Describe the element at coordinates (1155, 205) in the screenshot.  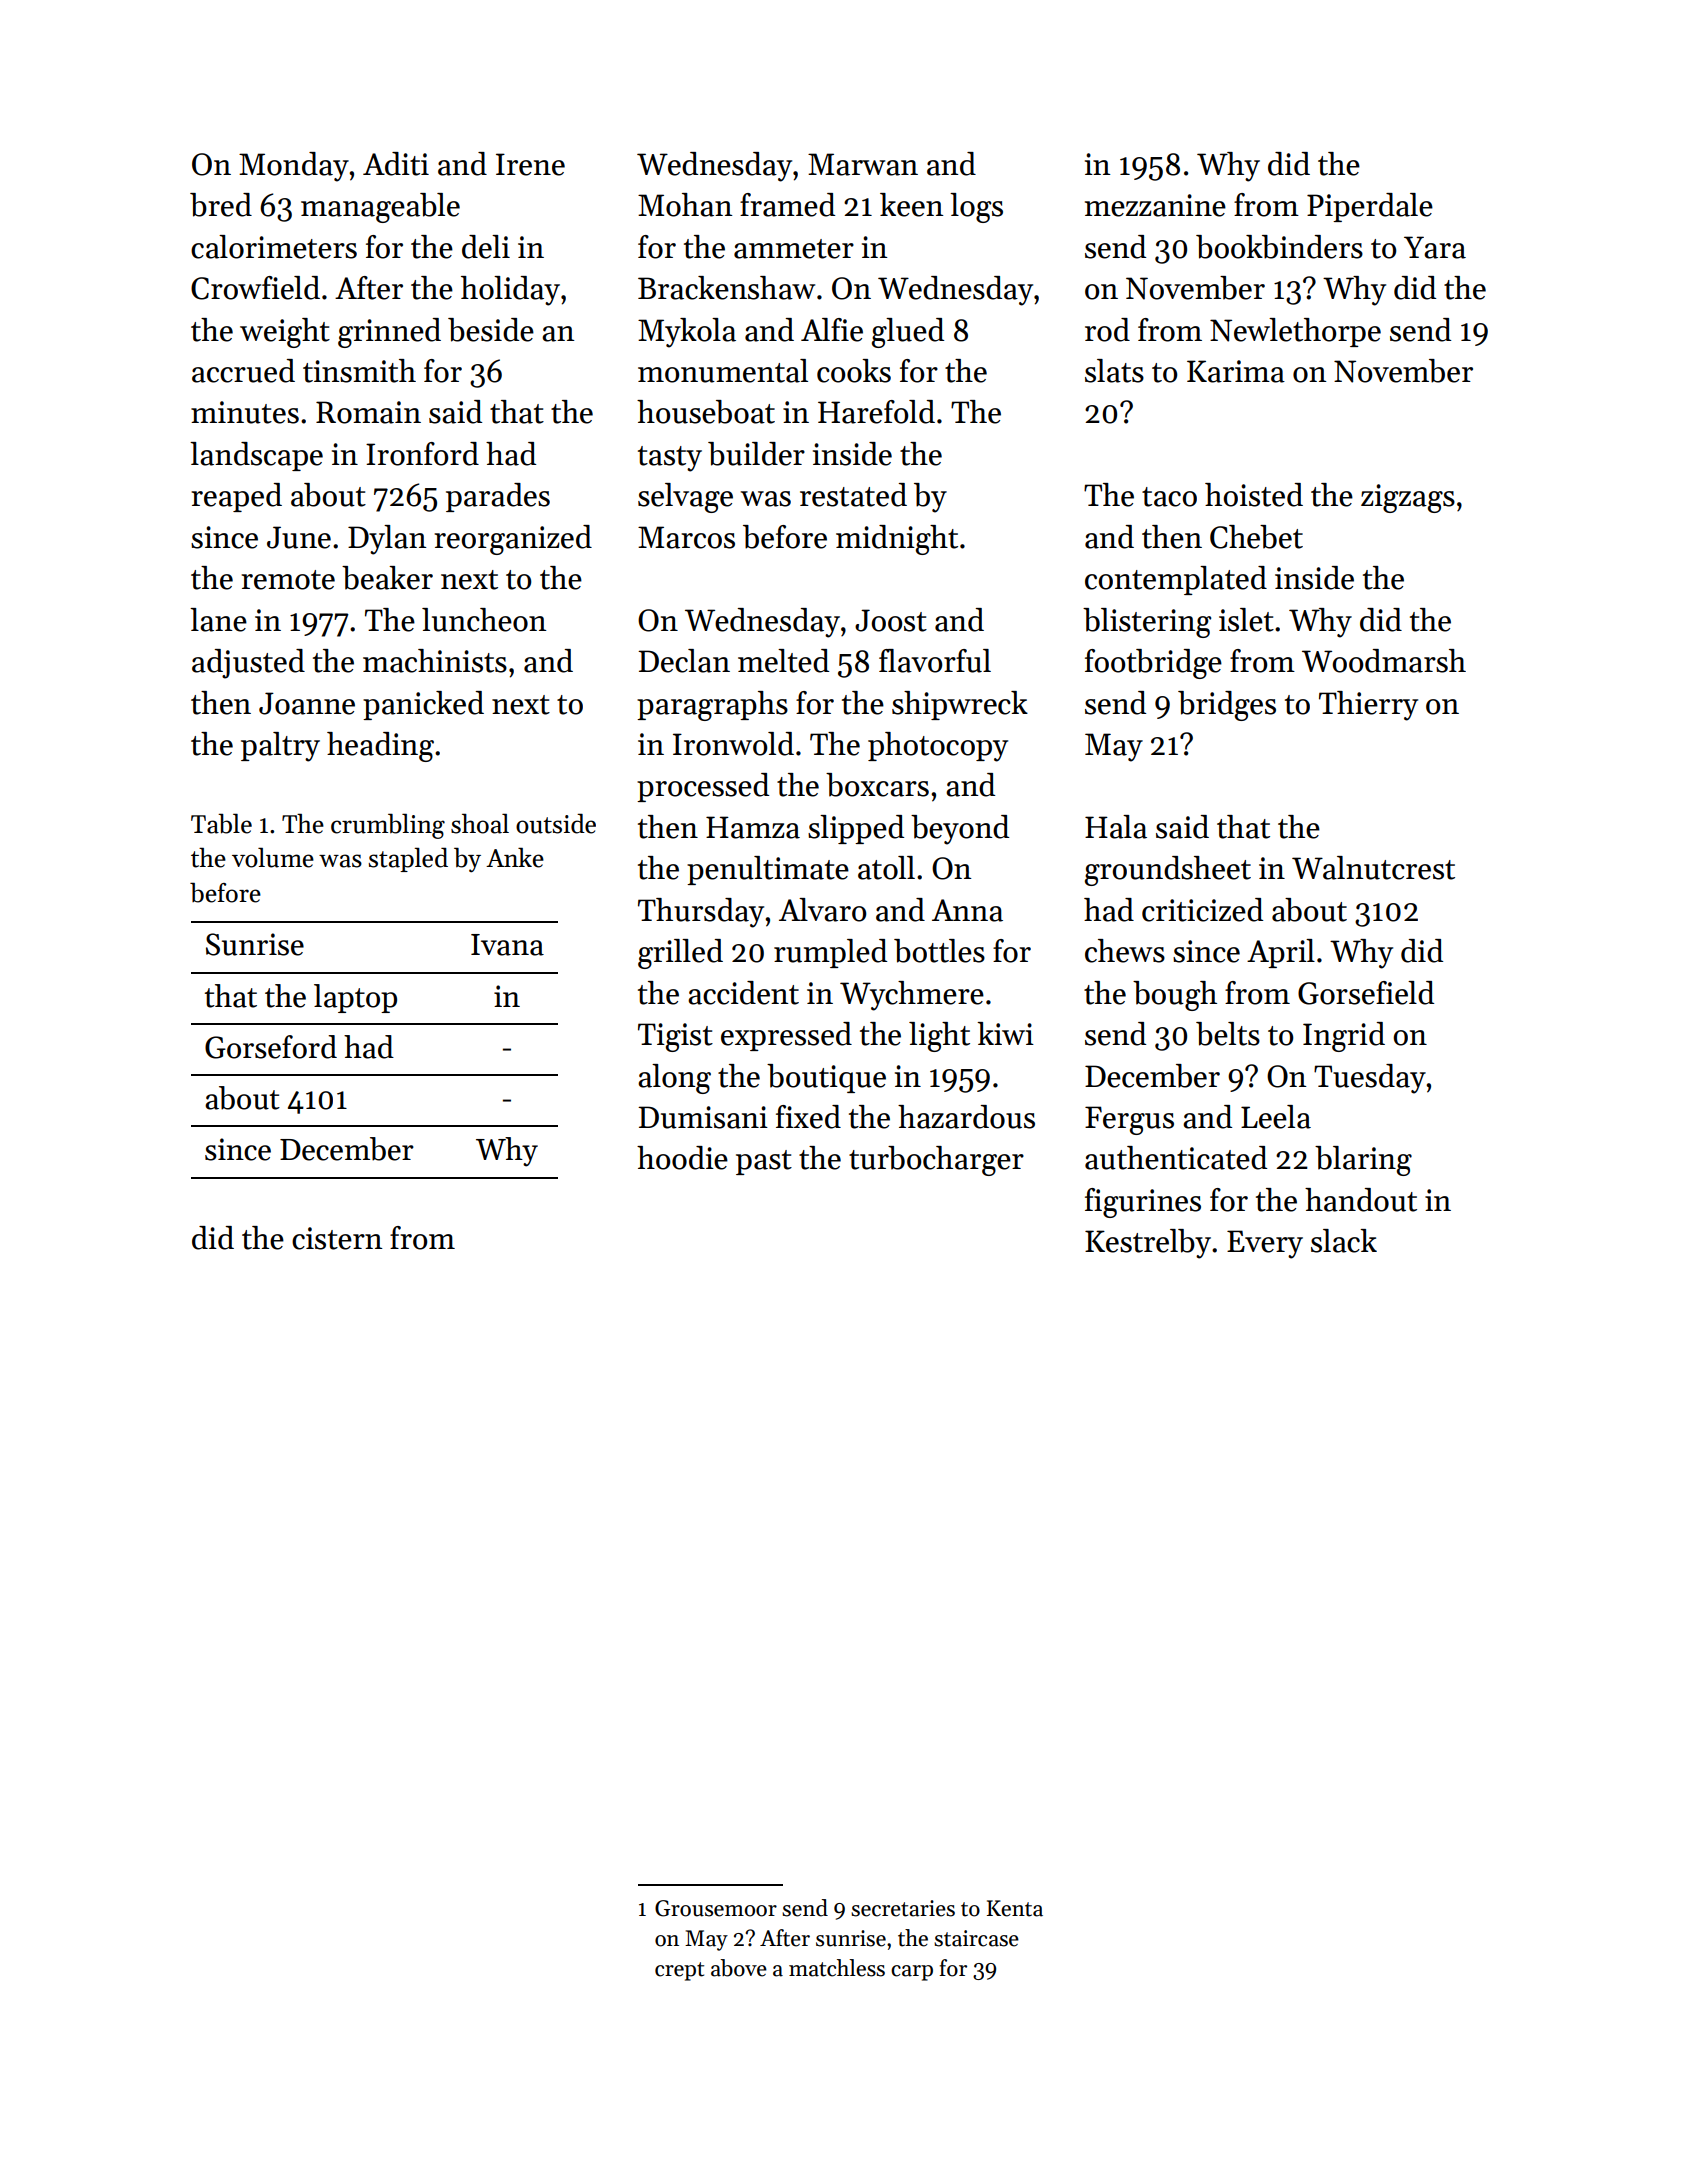
I see `mezzanine` at that location.
